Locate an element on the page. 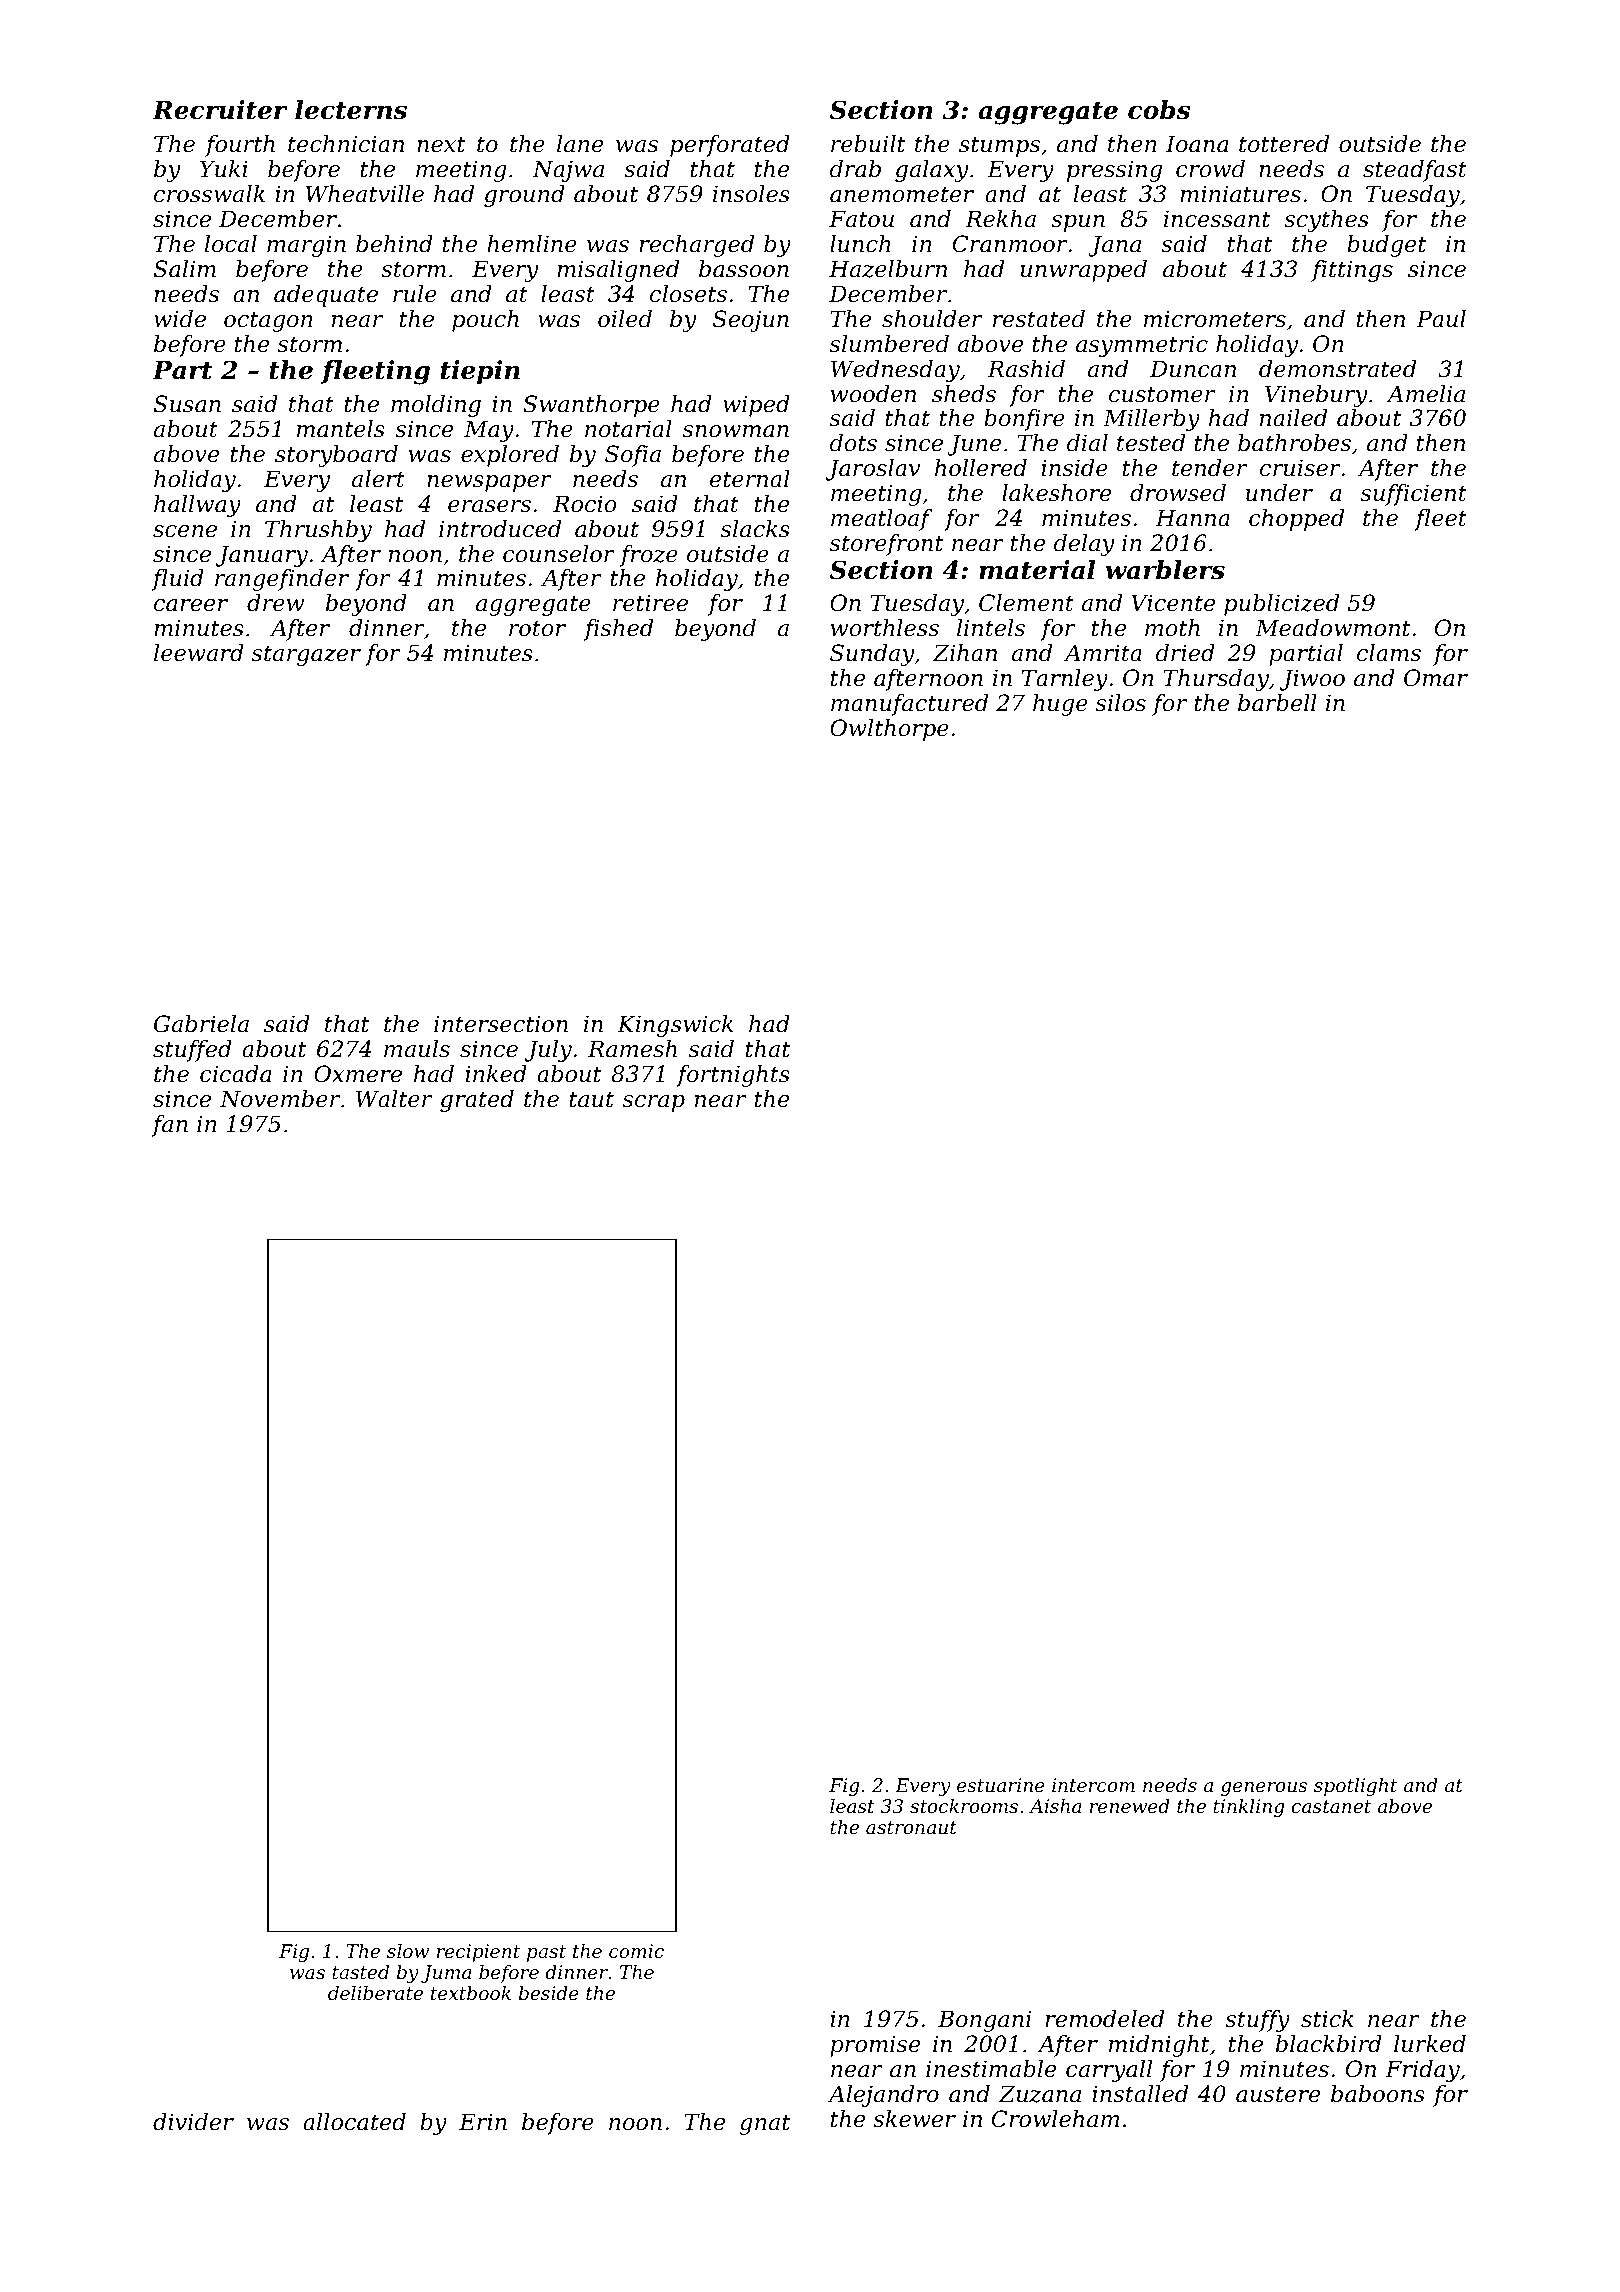 The width and height of the document is (1620, 2292). sufficient is located at coordinates (1414, 495).
